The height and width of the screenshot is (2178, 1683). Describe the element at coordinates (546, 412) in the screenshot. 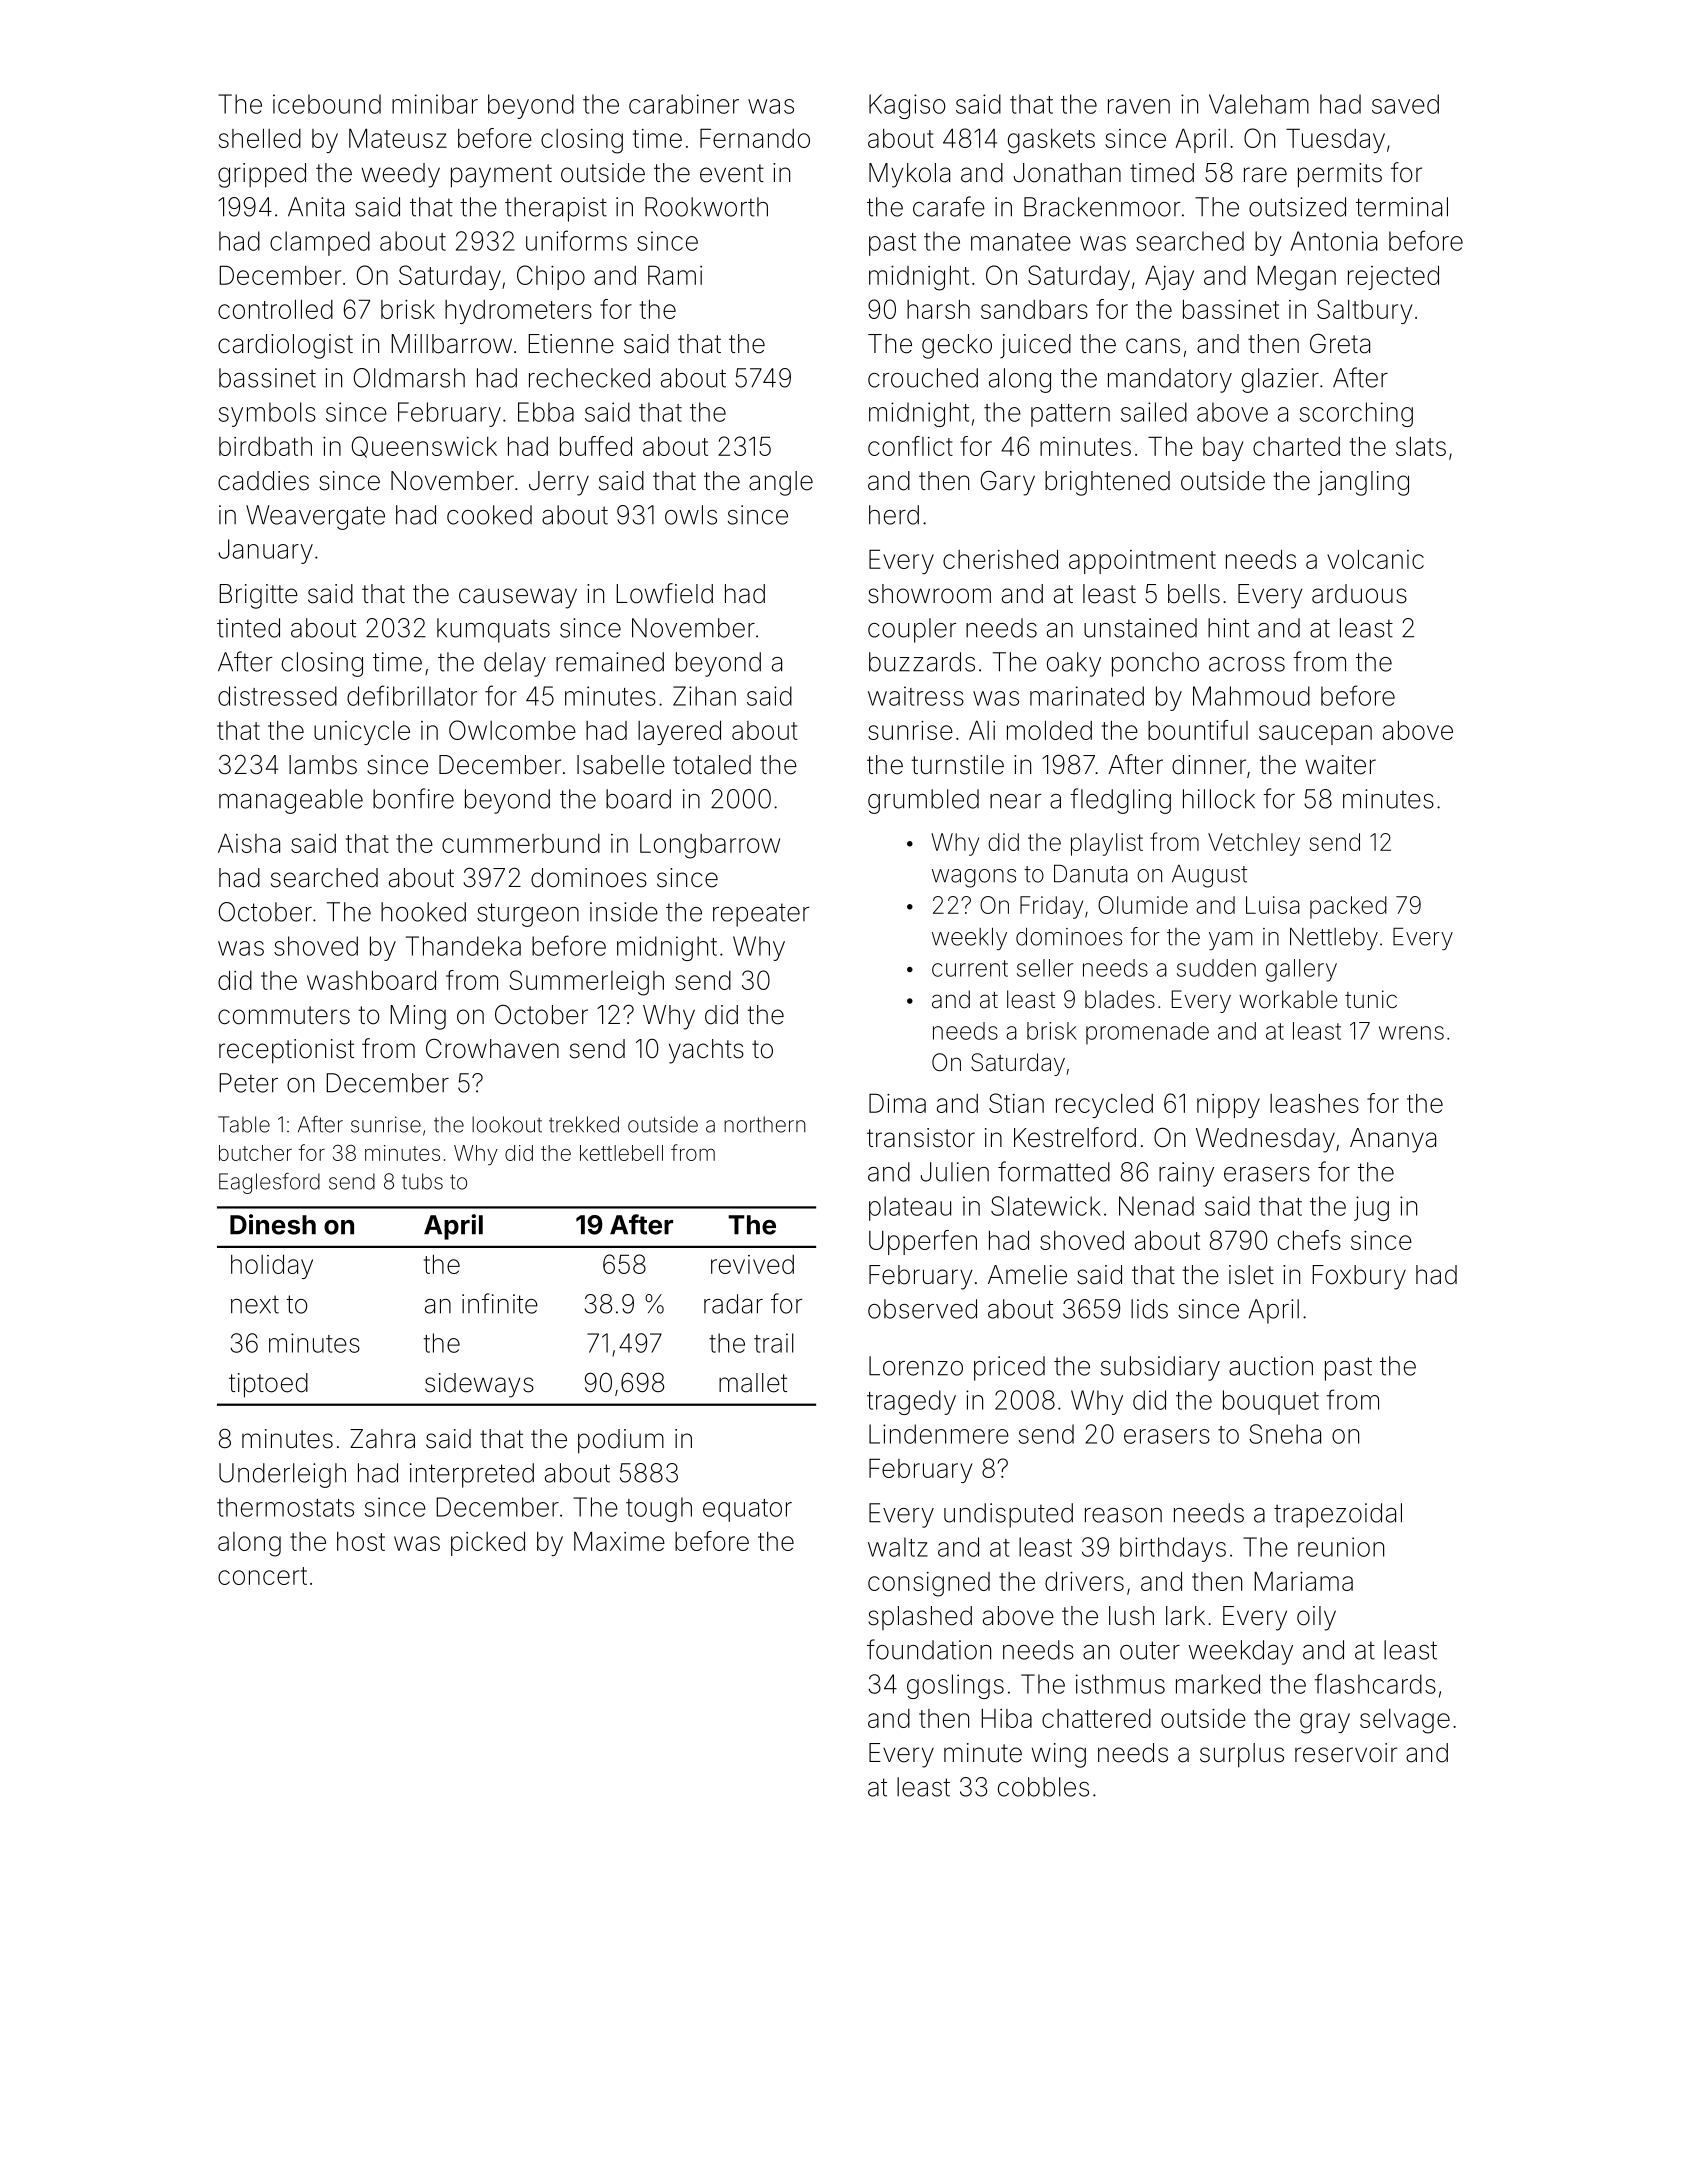

I see `Ebba` at that location.
